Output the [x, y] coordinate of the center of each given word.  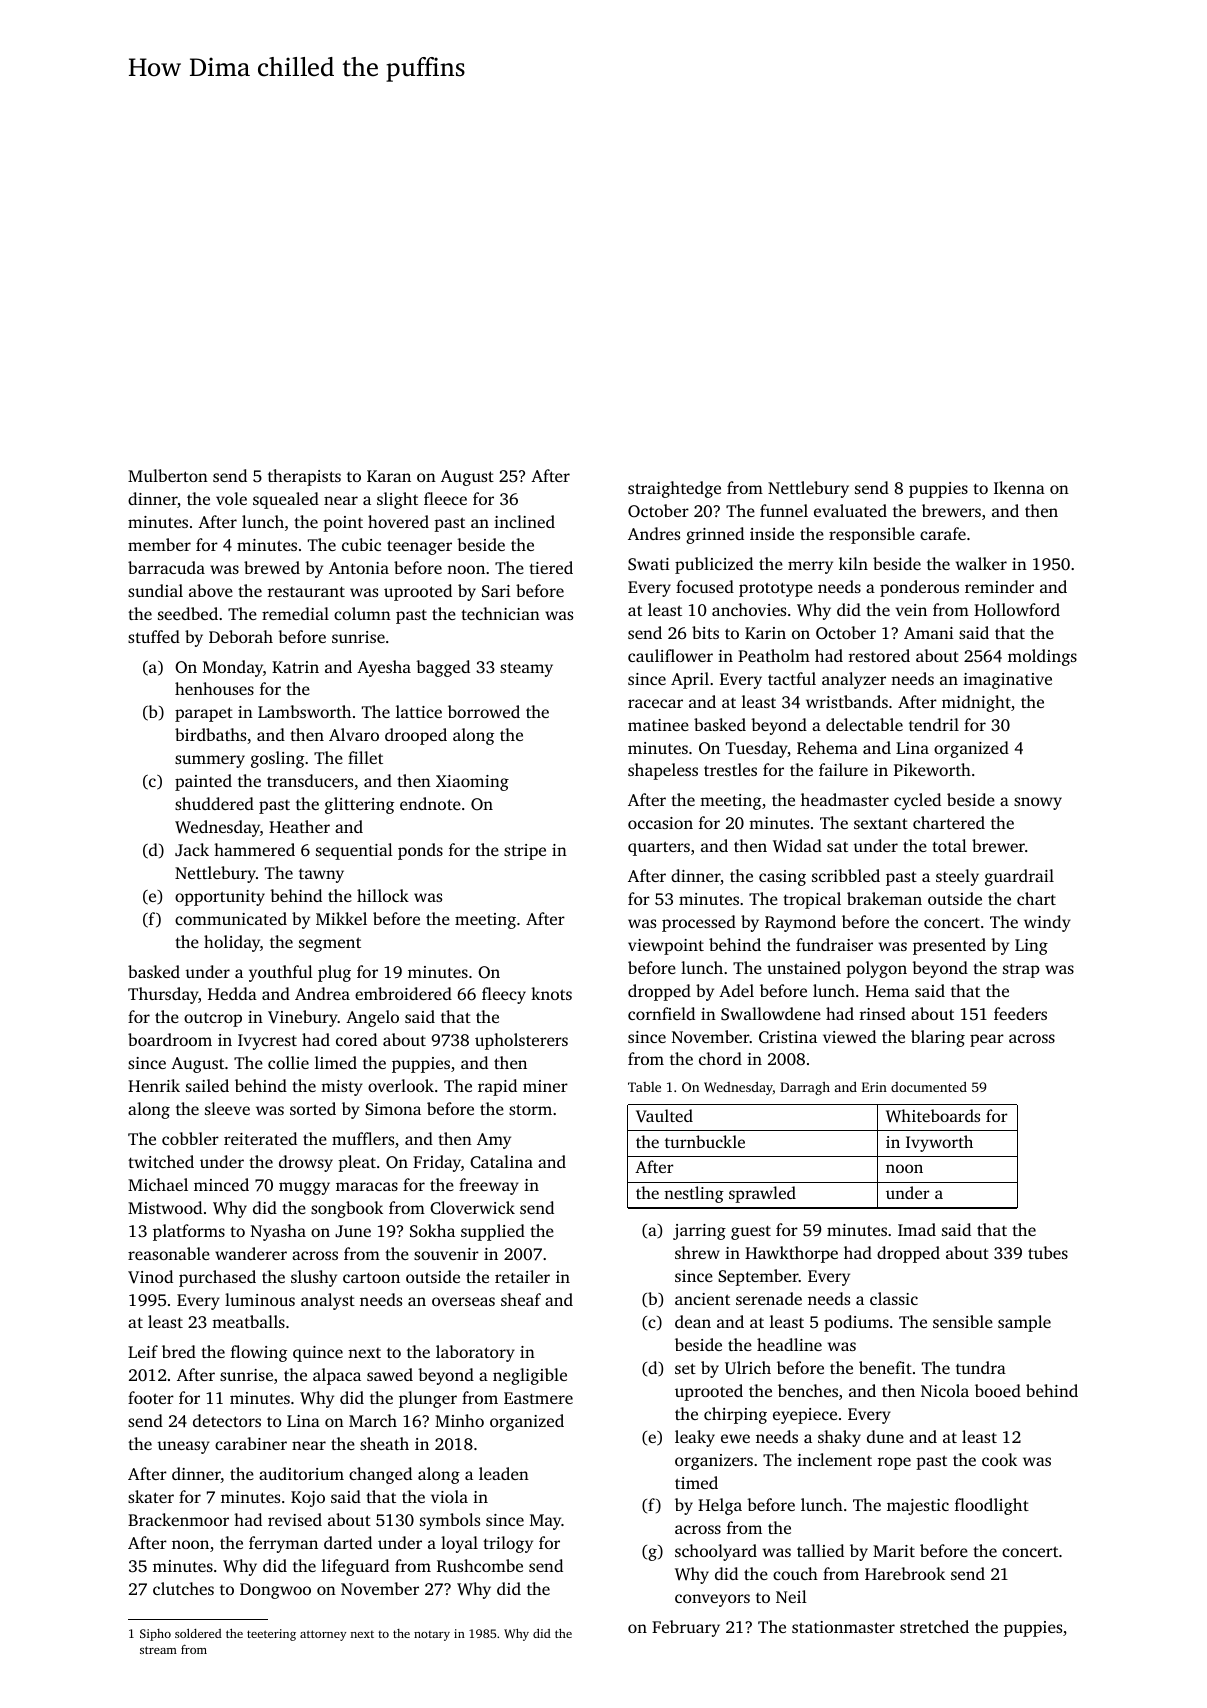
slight [397, 500]
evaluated [850, 510]
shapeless [663, 771]
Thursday [163, 995]
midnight [976, 703]
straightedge [674, 489]
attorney [323, 1635]
